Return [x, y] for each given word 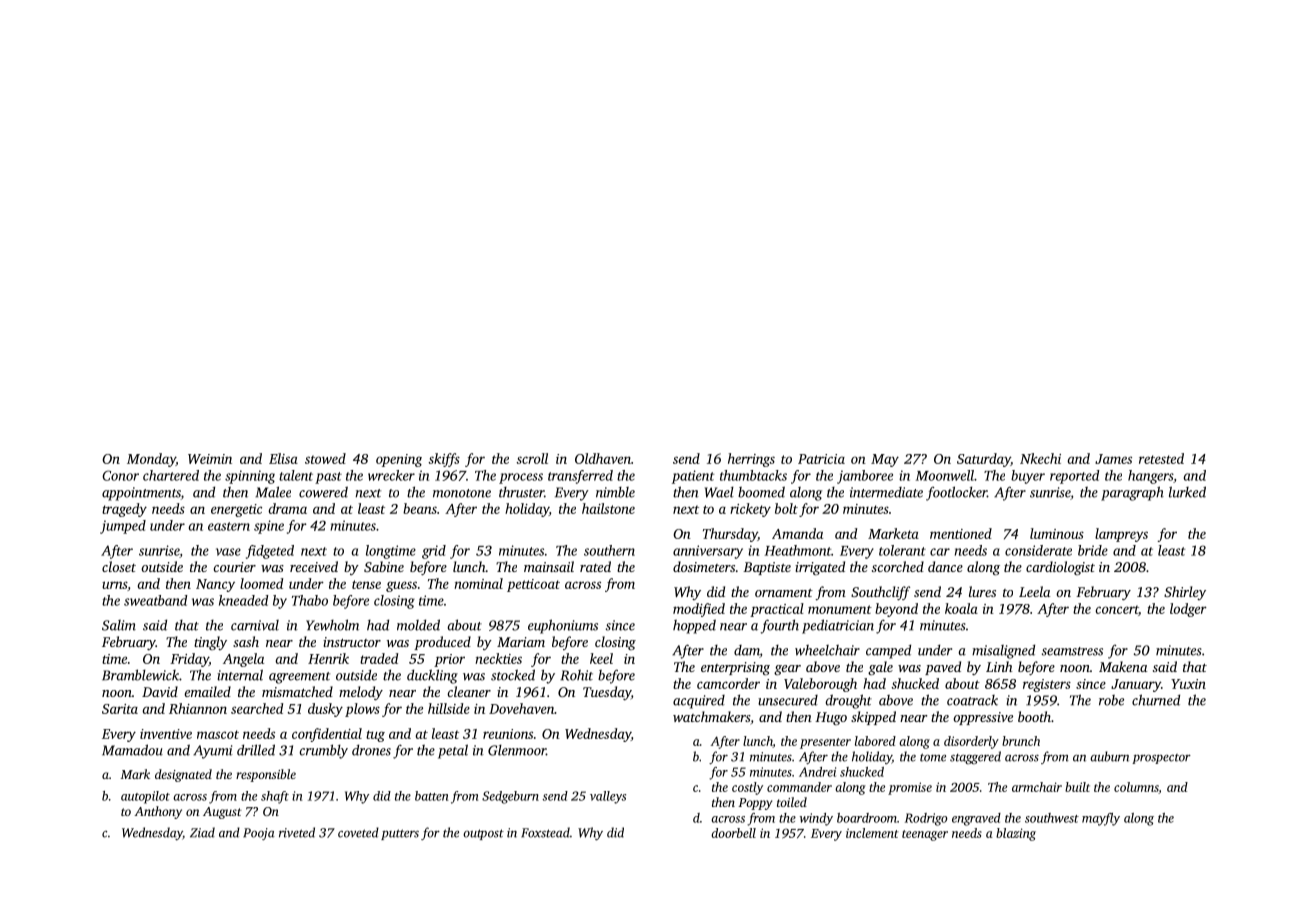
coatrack [972, 700]
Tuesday [607, 693]
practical [777, 610]
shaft [275, 797]
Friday [189, 660]
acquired [699, 702]
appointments [141, 494]
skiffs [444, 460]
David [160, 691]
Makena [1123, 666]
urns [114, 585]
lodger [1188, 610]
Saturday [984, 460]
